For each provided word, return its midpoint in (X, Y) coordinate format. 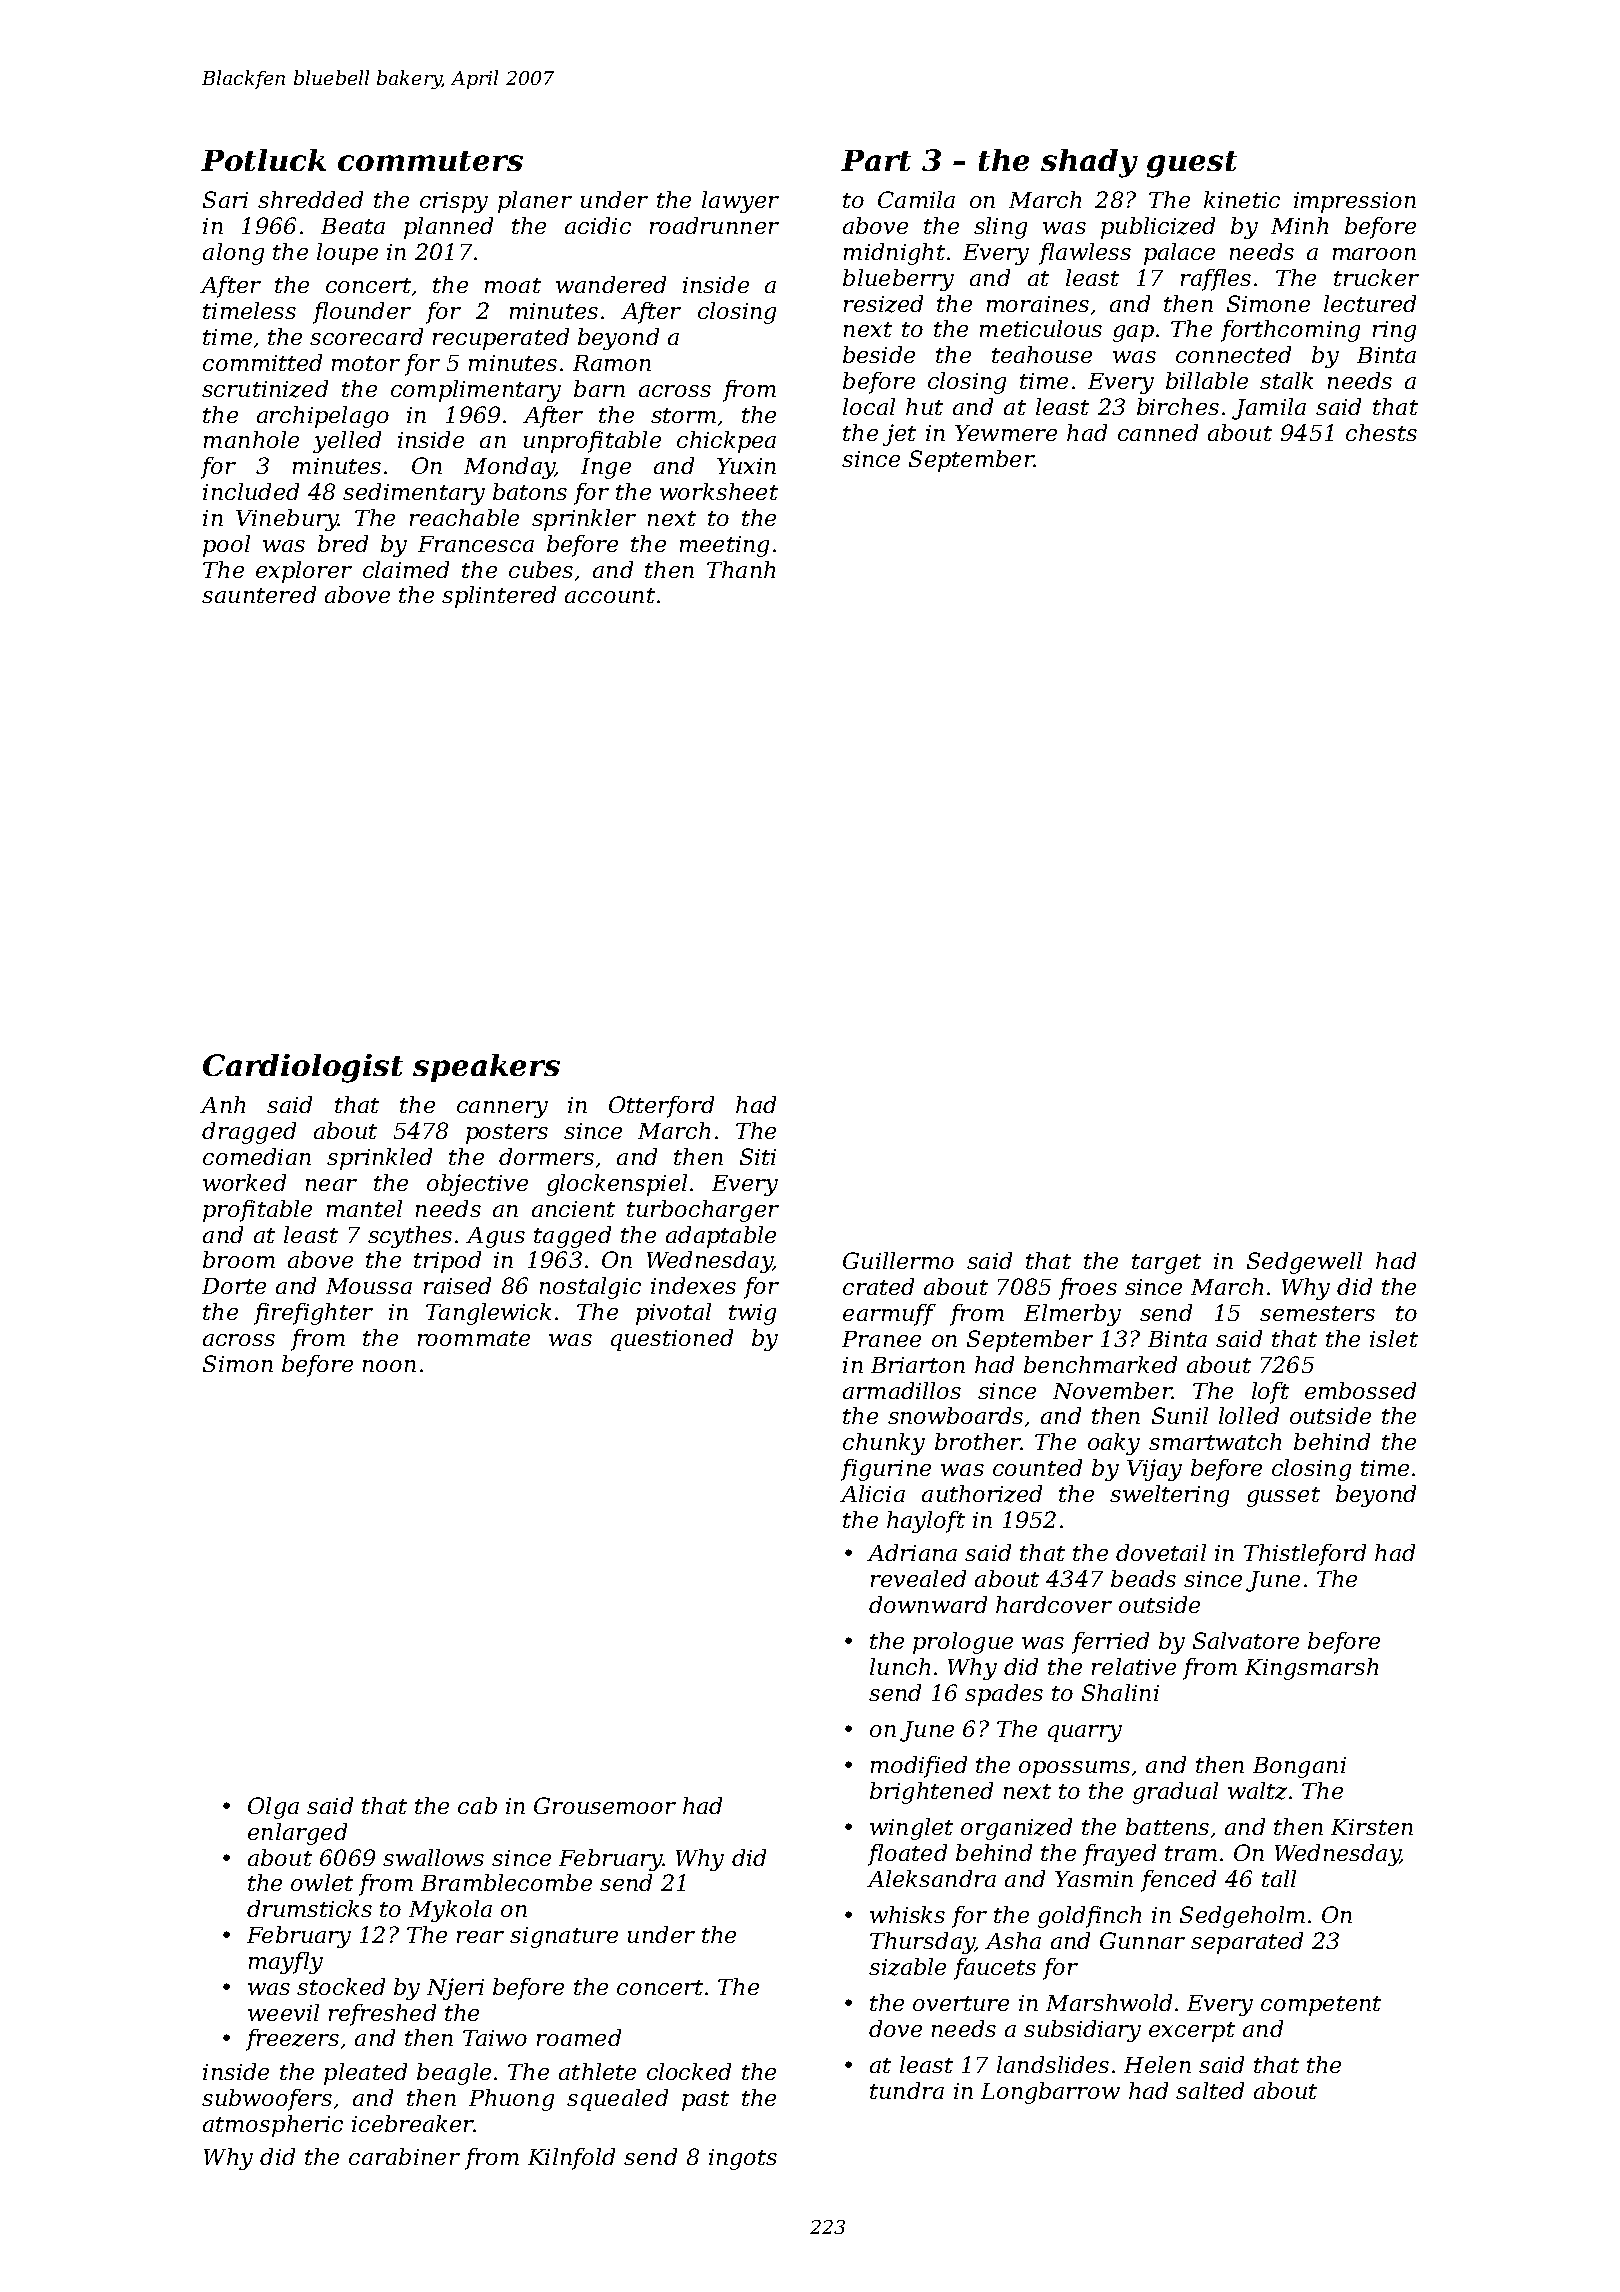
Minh (1299, 225)
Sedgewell (1304, 1263)
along (233, 254)
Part (876, 160)
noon (389, 1366)
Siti (758, 1156)
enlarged (297, 1834)
